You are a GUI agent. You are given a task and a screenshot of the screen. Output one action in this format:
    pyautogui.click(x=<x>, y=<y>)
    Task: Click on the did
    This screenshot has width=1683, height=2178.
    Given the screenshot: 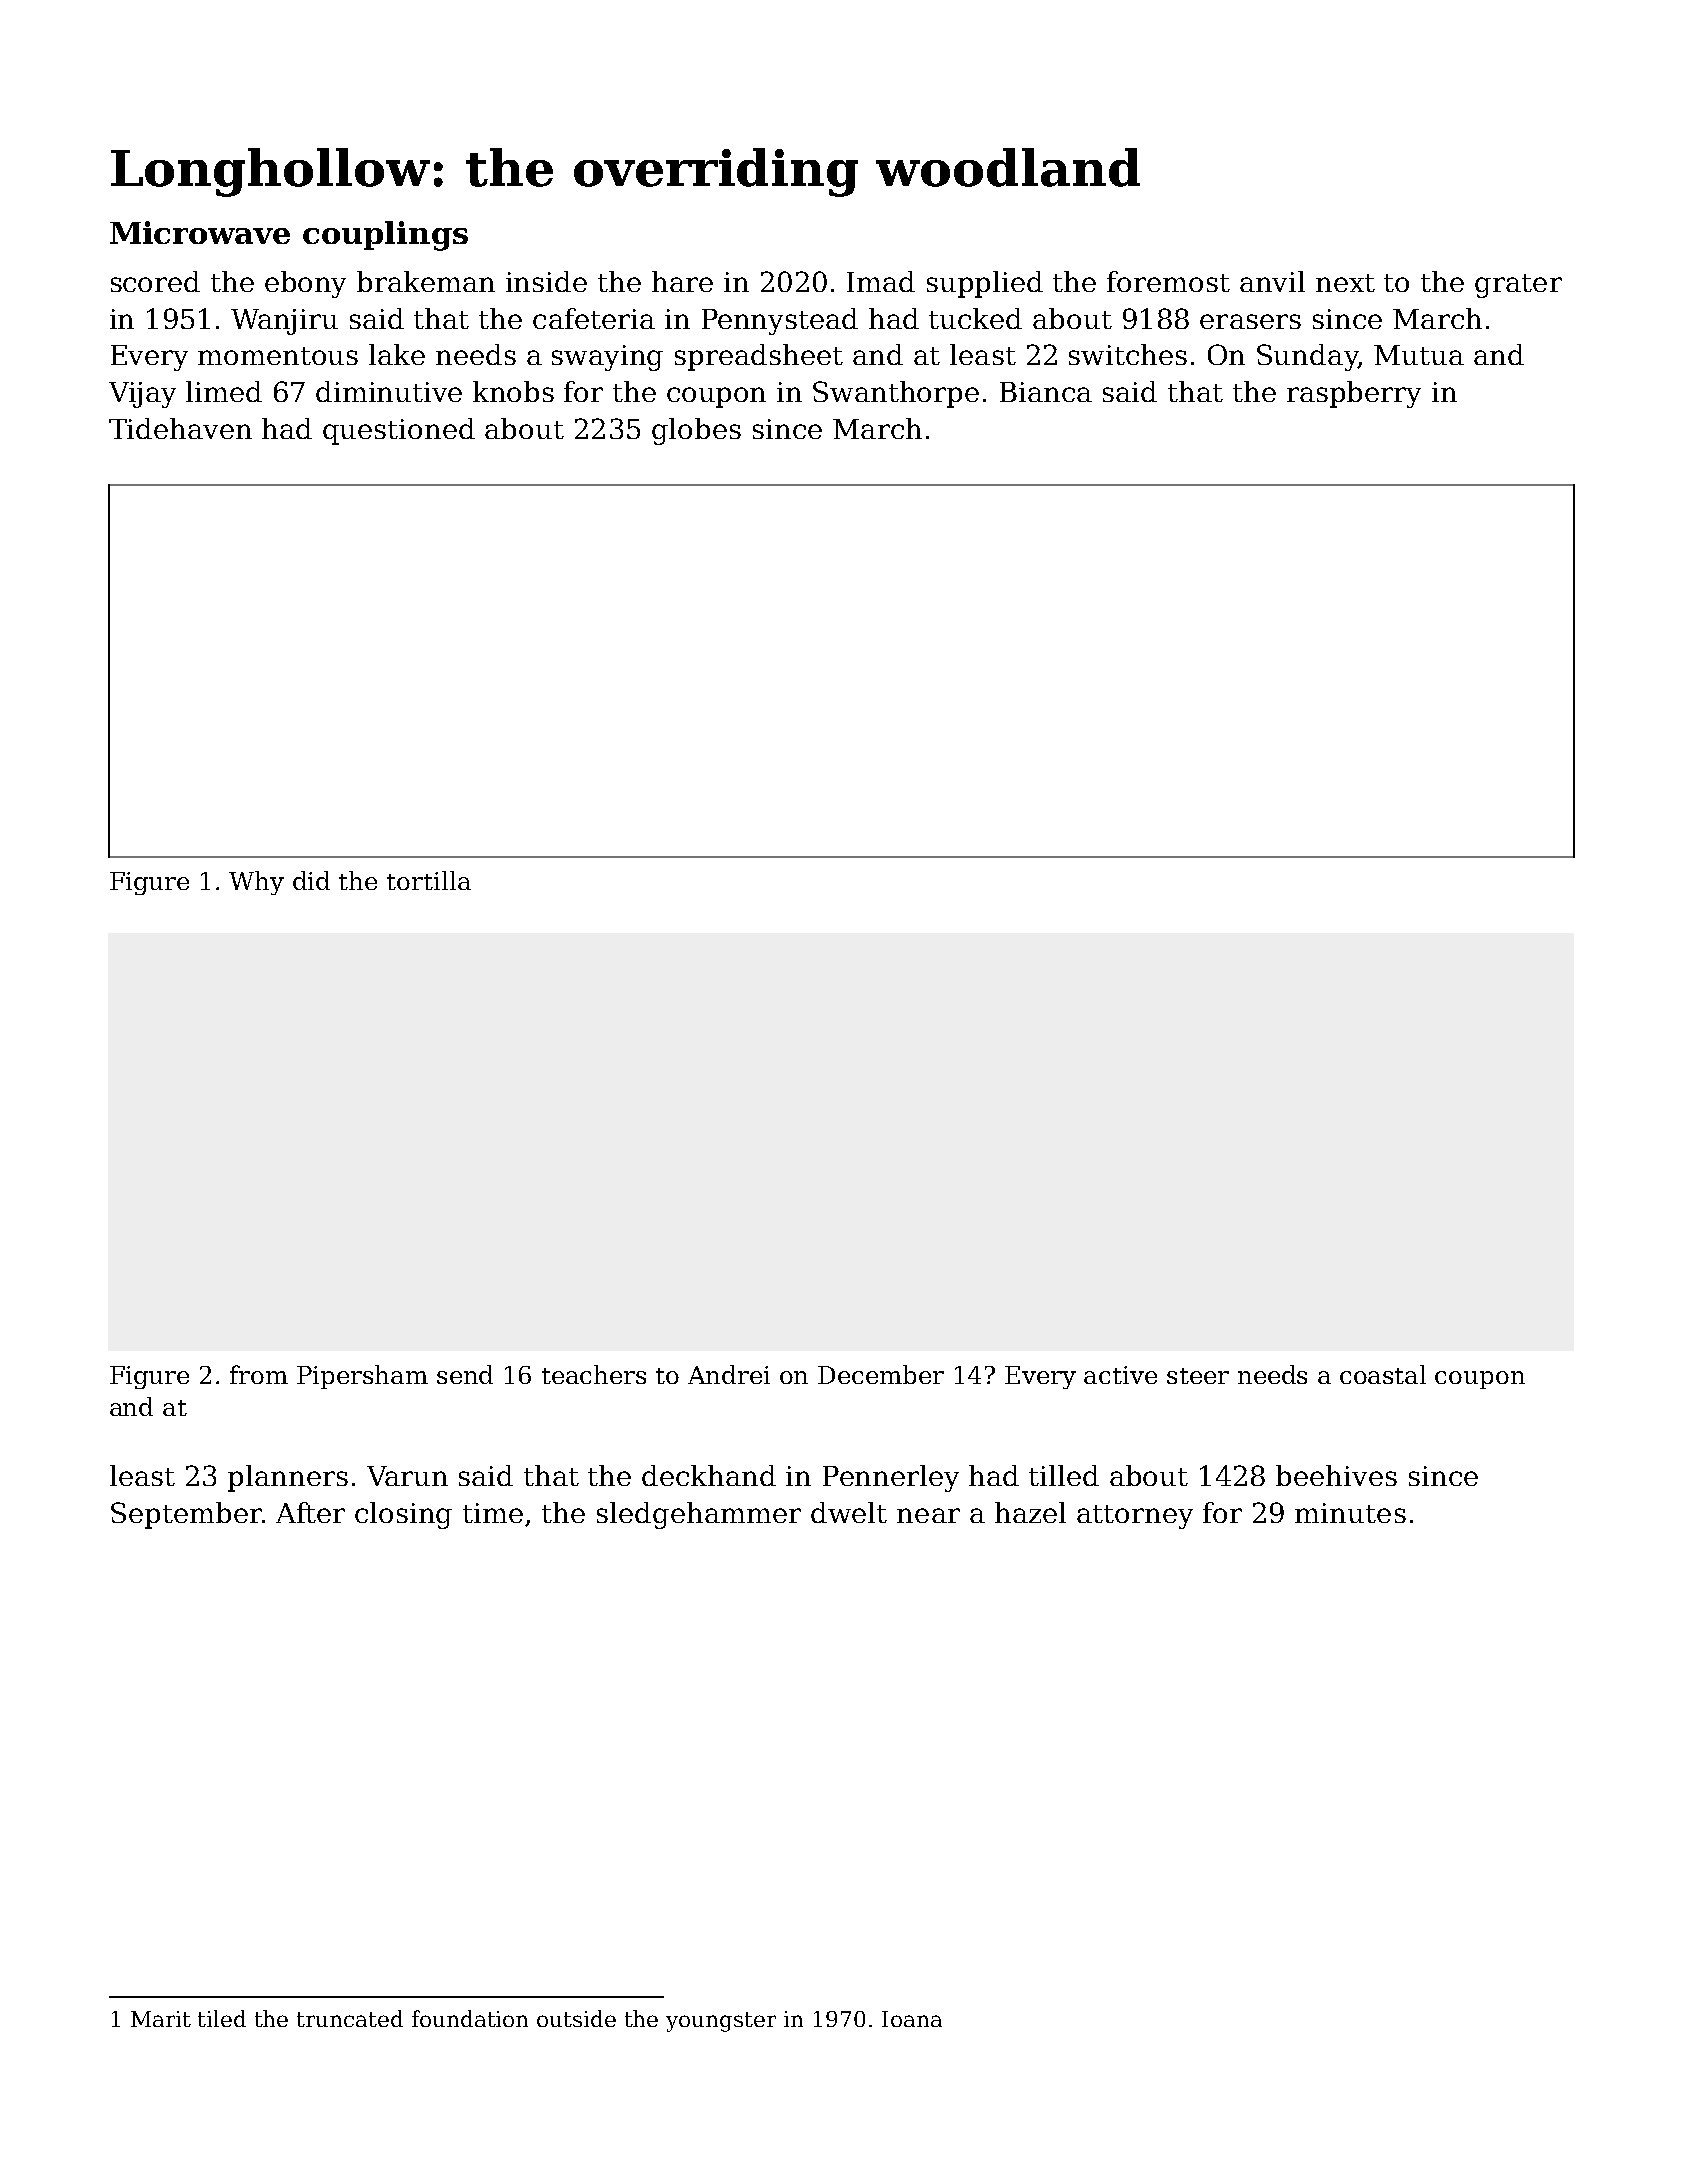 What is the action you would take?
    pyautogui.click(x=311, y=880)
